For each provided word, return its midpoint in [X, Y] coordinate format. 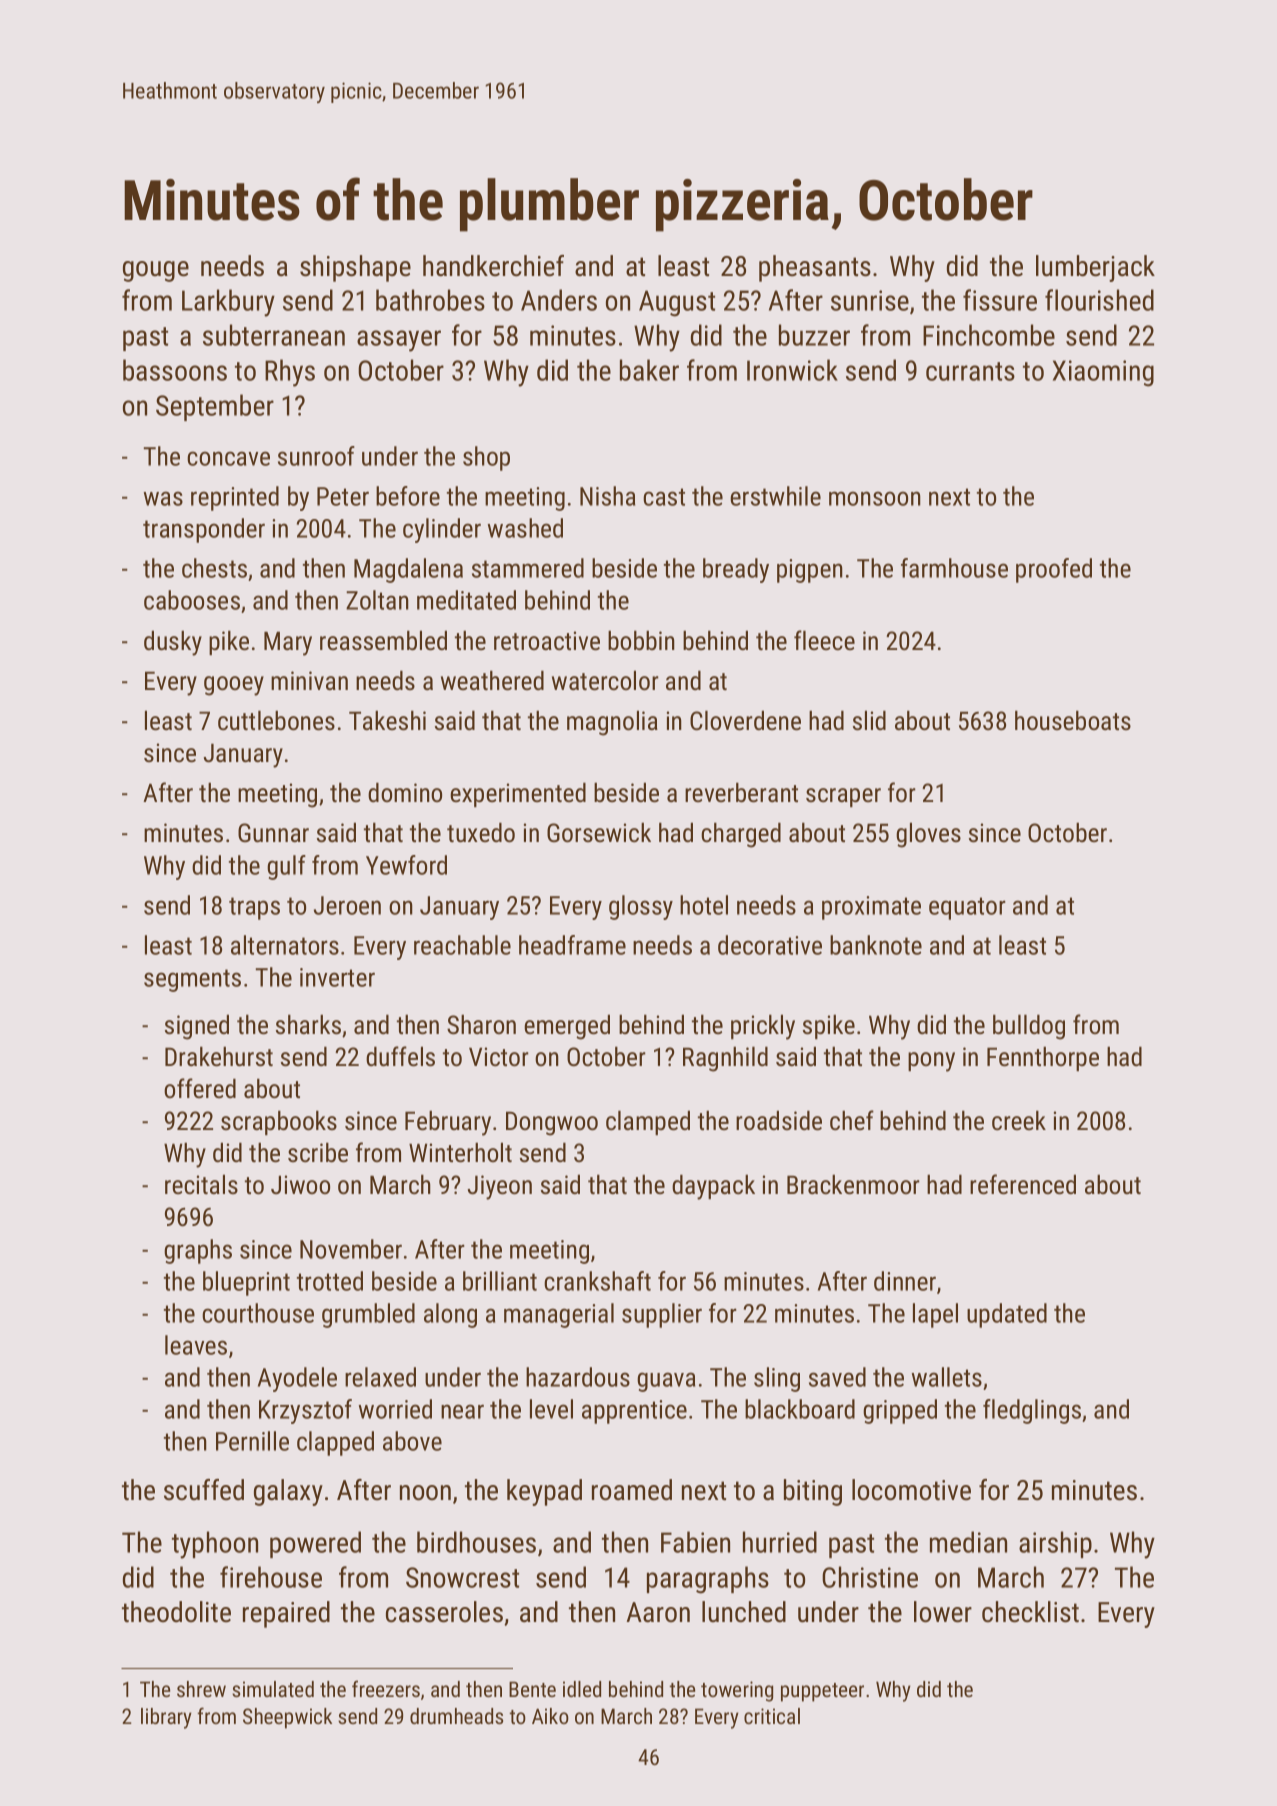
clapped [335, 1443]
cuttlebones [276, 720]
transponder [204, 530]
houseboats [1073, 720]
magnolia [612, 723]
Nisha [607, 496]
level [551, 1409]
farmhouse [954, 568]
